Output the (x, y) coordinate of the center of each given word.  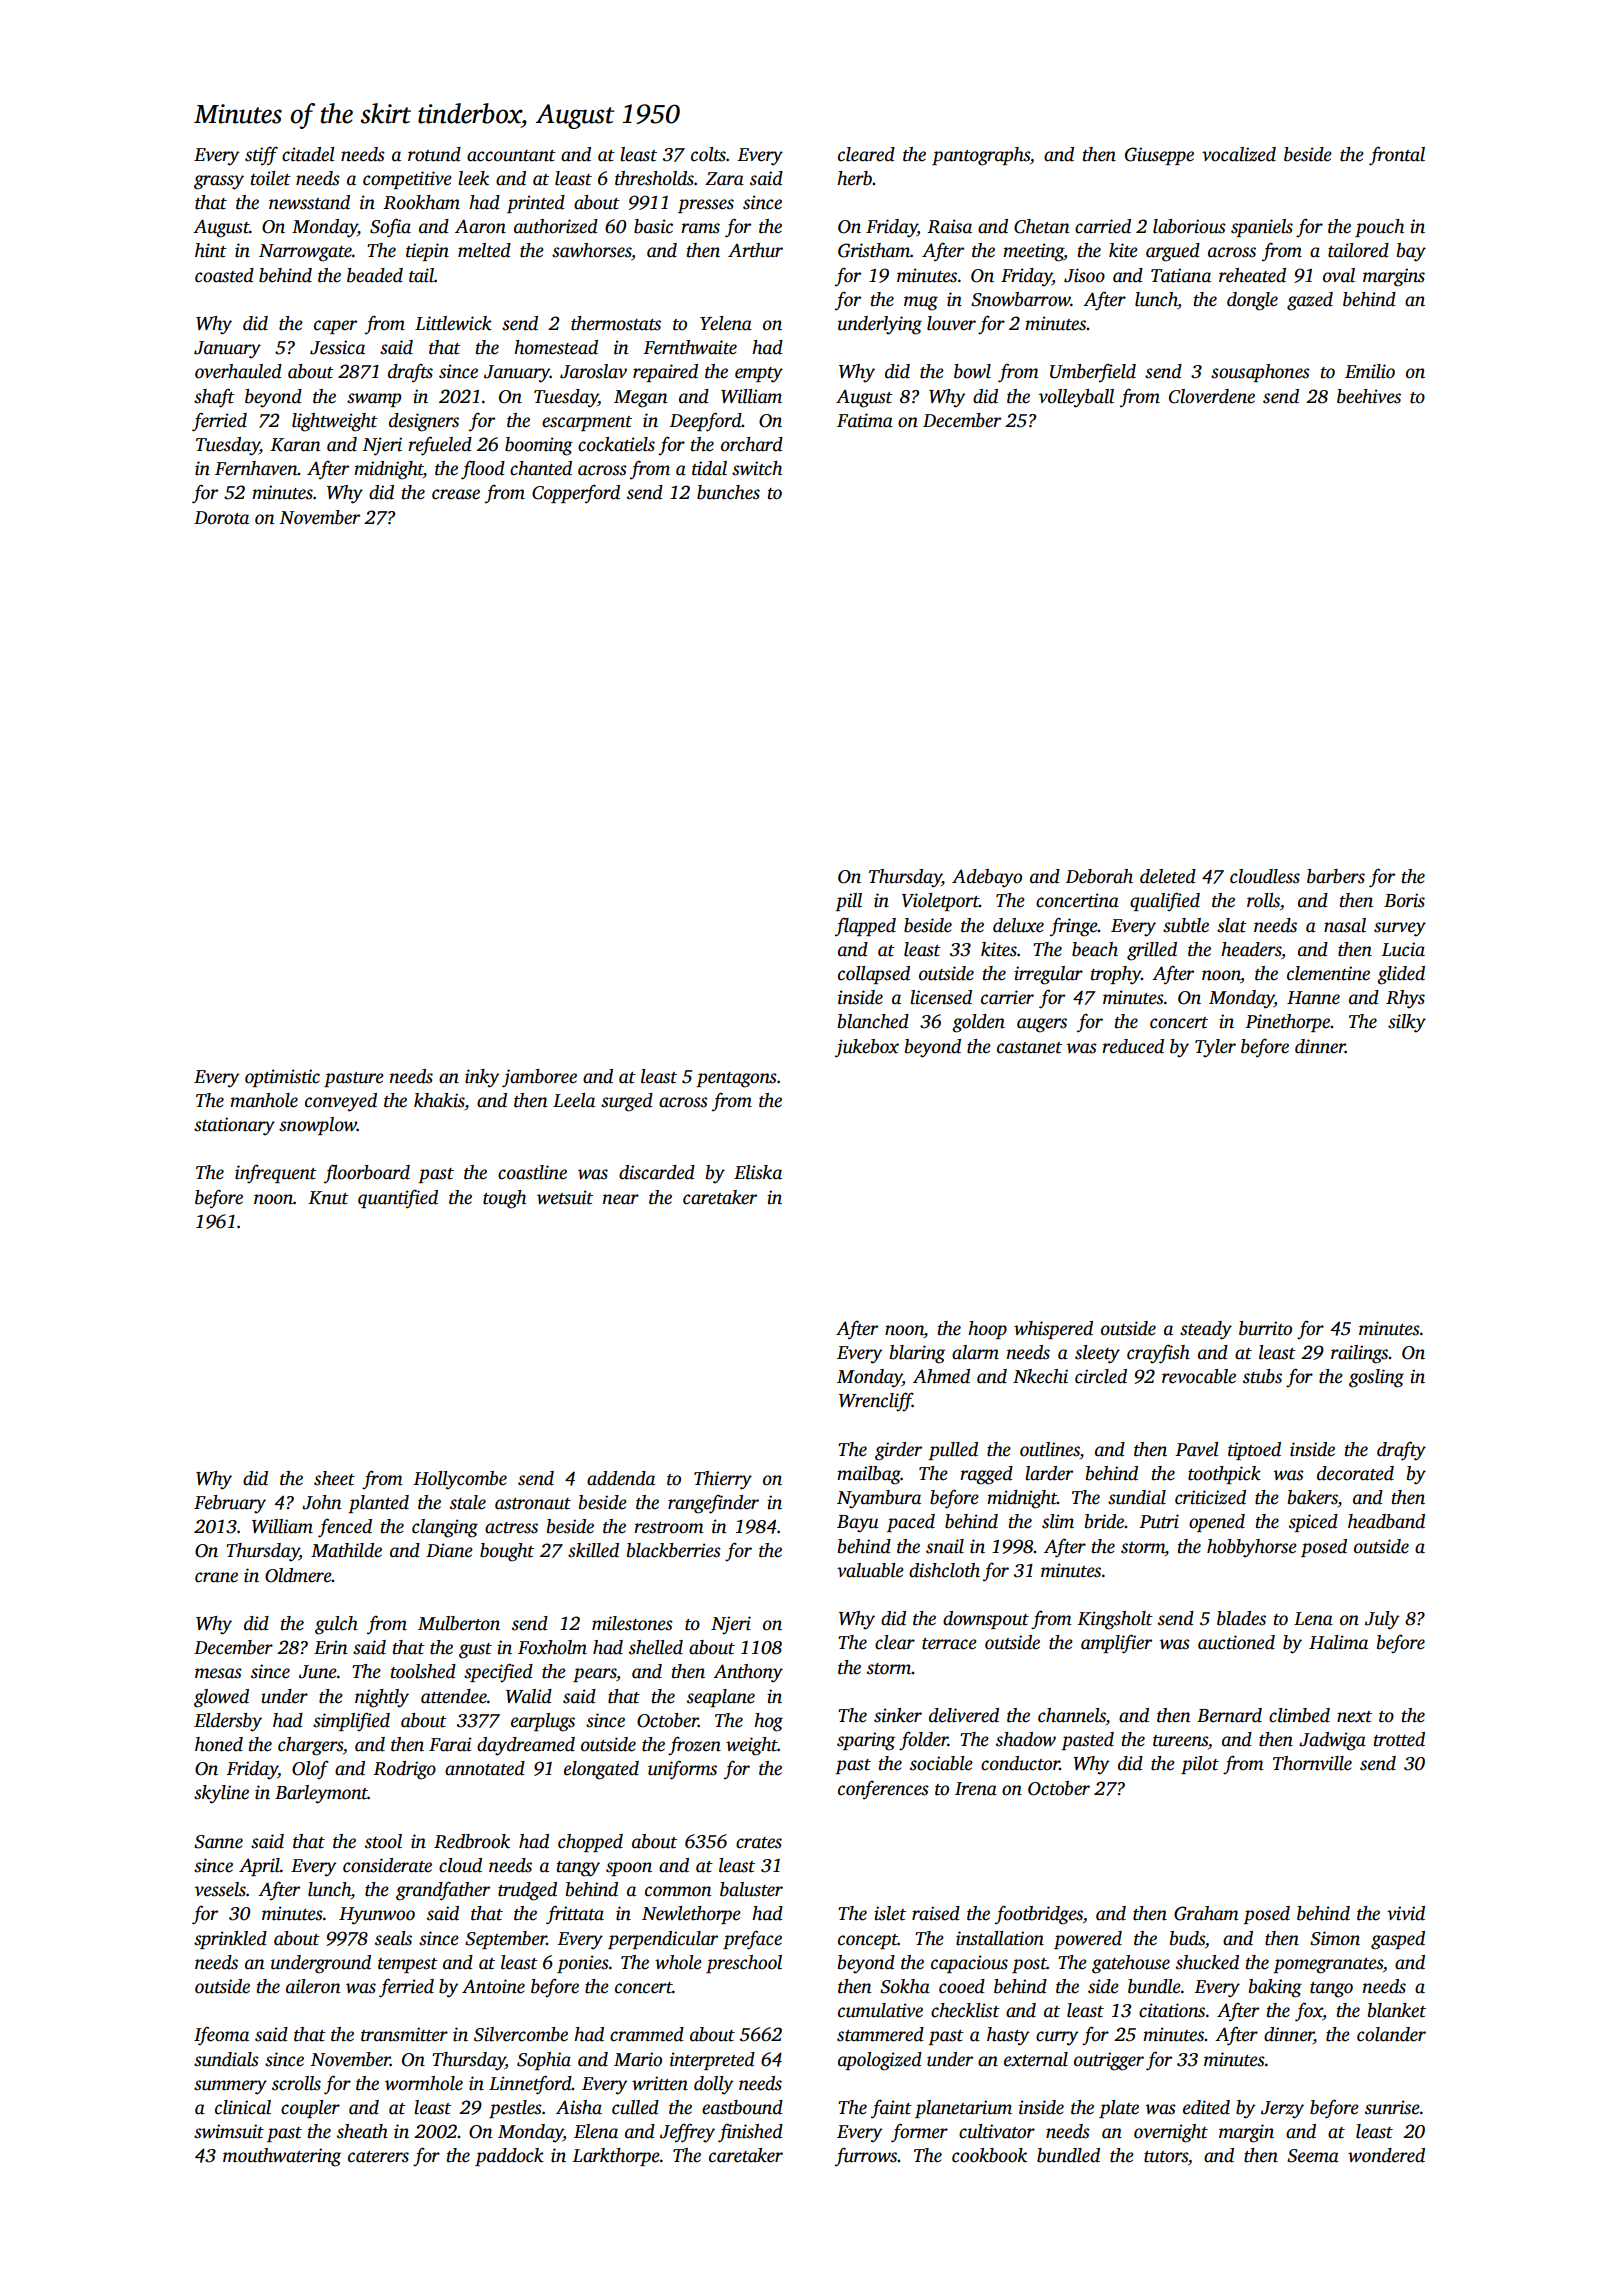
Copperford (576, 494)
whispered (1053, 1330)
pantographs (981, 156)
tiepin (427, 252)
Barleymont (321, 1794)
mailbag (869, 1475)
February (230, 1504)
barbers (1336, 876)
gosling (1376, 1378)
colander (1391, 2034)
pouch (1379, 228)
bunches (728, 492)
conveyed (341, 1102)
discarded (657, 1172)
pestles (515, 2109)
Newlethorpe (691, 1915)
